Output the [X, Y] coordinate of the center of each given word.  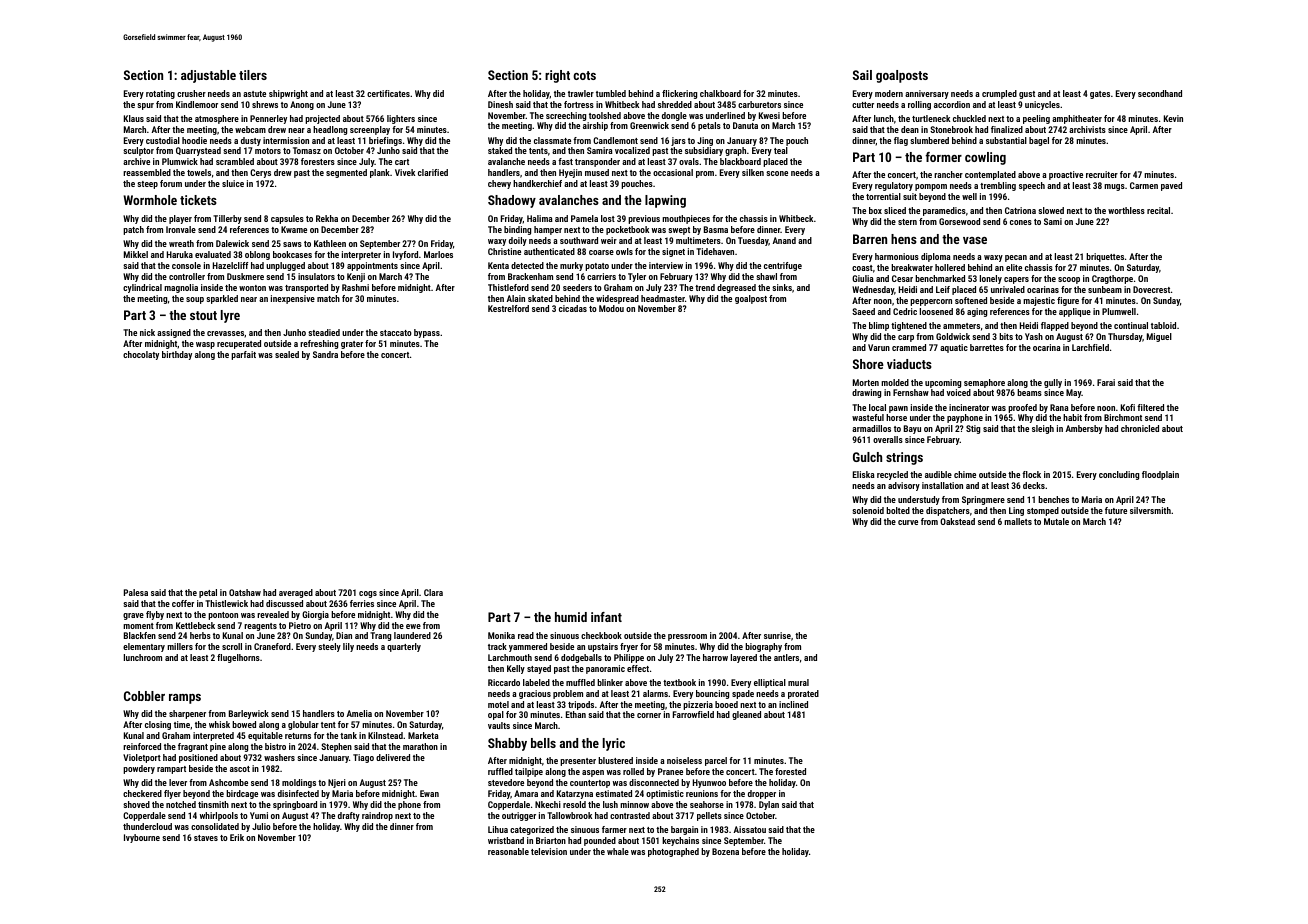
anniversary [927, 94]
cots [584, 75]
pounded [600, 841]
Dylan [769, 805]
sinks [782, 287]
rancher [948, 174]
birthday [177, 355]
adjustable [208, 76]
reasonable [508, 851]
